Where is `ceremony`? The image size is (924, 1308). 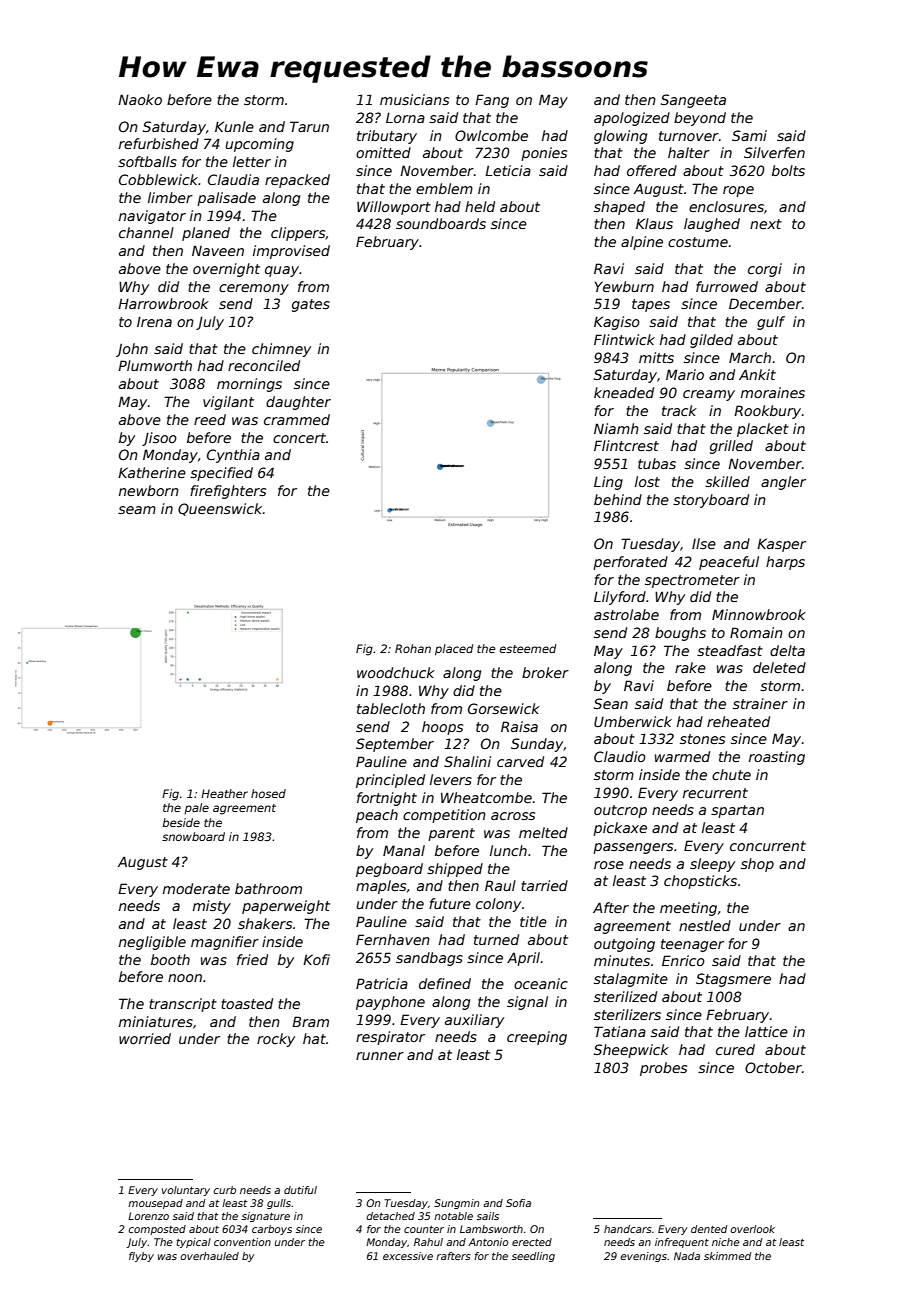
ceremony is located at coordinates (254, 289).
